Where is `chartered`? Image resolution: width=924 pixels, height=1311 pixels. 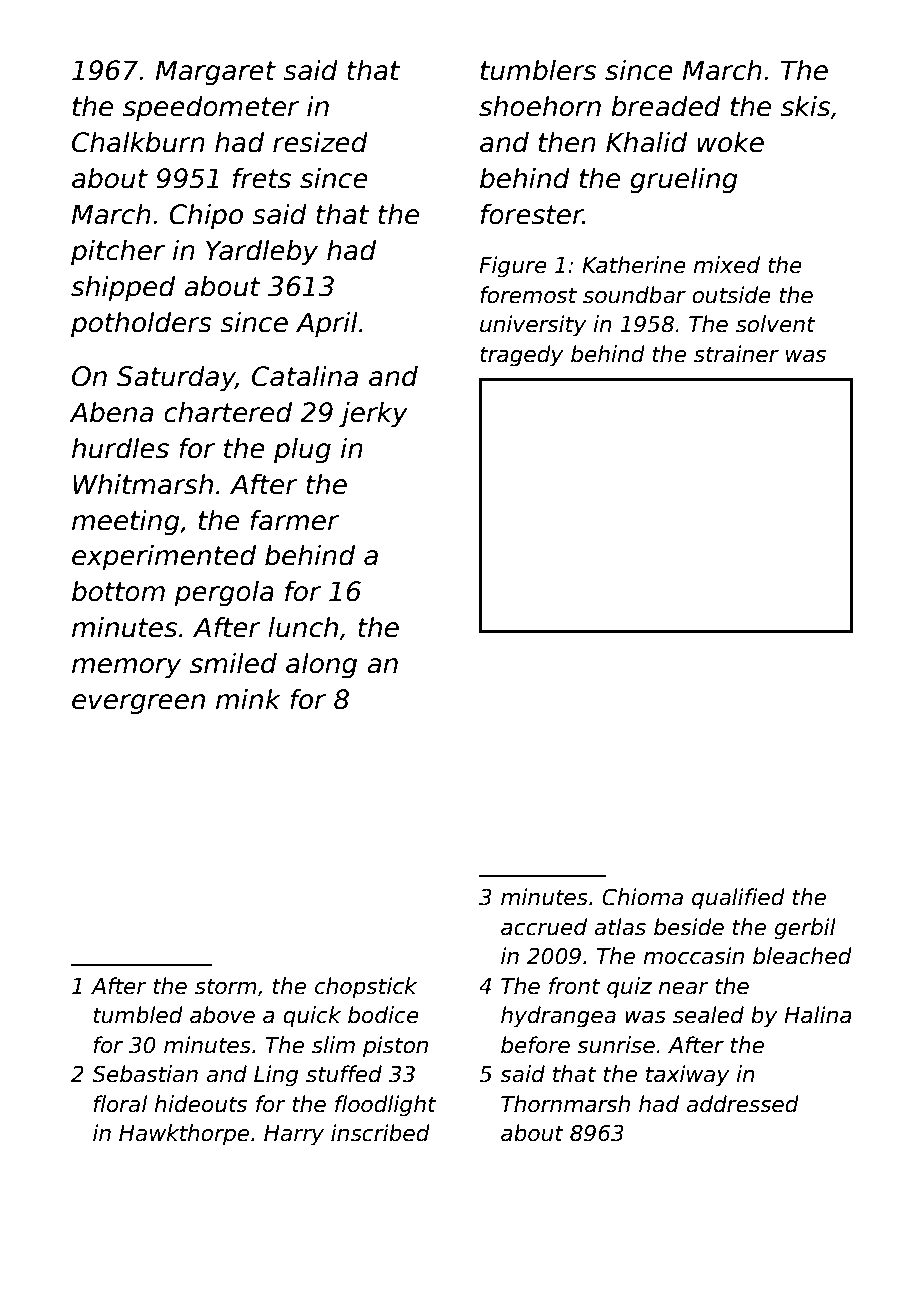
chartered is located at coordinates (228, 412).
